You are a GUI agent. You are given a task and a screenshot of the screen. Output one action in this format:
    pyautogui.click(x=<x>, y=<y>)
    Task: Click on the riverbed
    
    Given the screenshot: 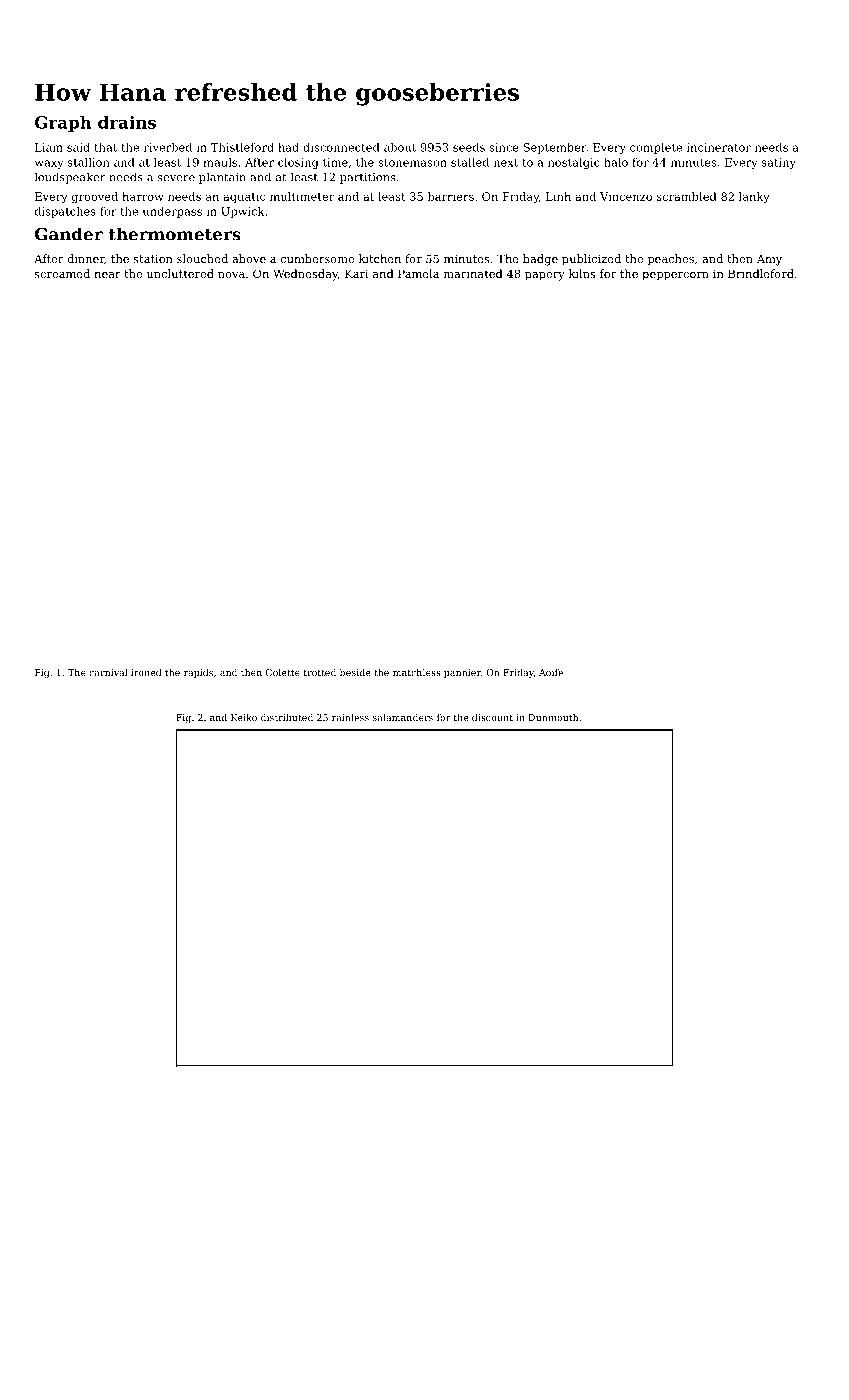 What is the action you would take?
    pyautogui.click(x=168, y=147)
